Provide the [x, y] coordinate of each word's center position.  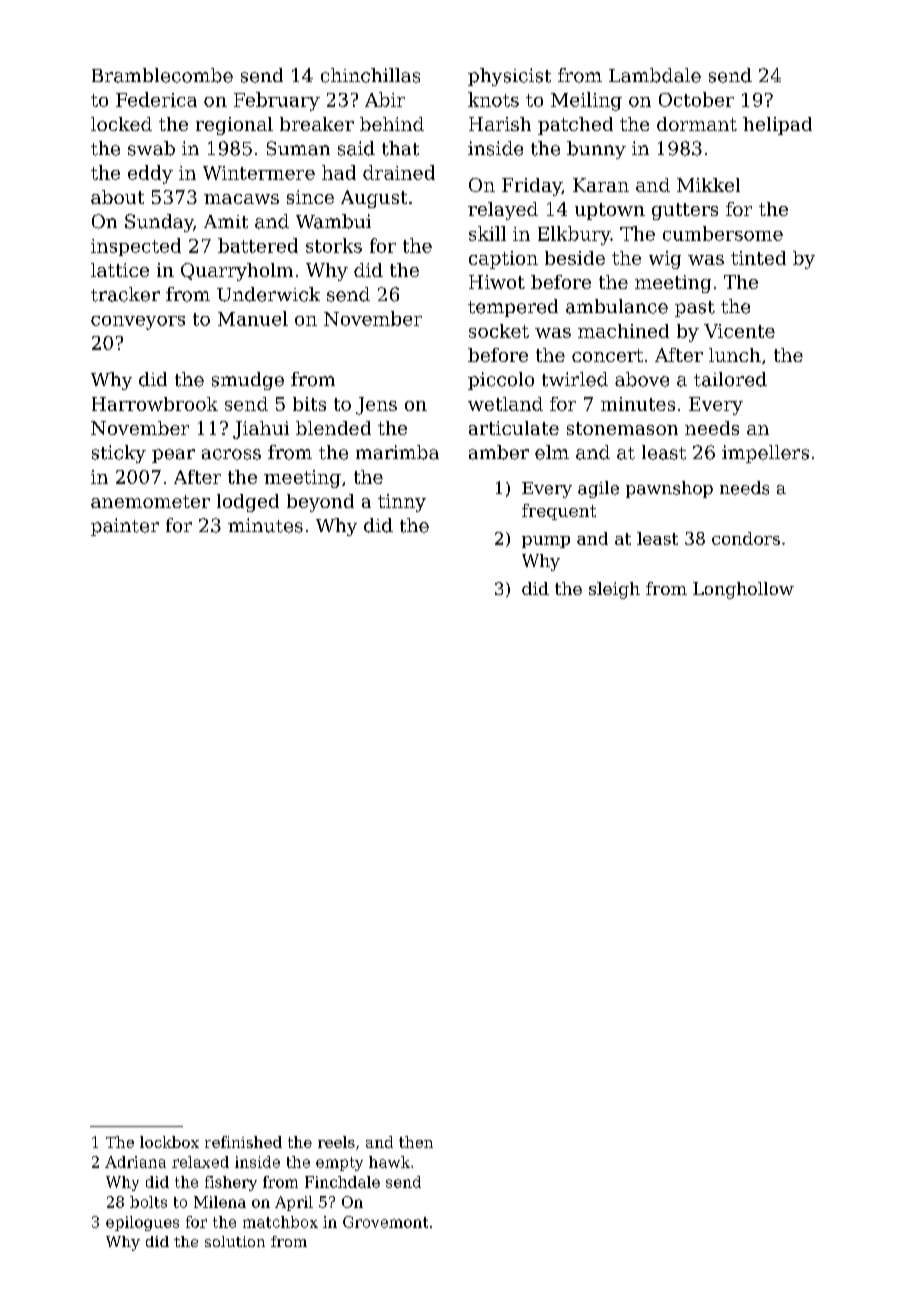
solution [235, 1241]
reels [336, 1142]
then [416, 1142]
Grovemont [385, 1222]
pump [546, 542]
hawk [389, 1162]
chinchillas [370, 75]
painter [125, 527]
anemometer [150, 501]
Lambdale [655, 75]
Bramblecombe [162, 75]
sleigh [614, 590]
